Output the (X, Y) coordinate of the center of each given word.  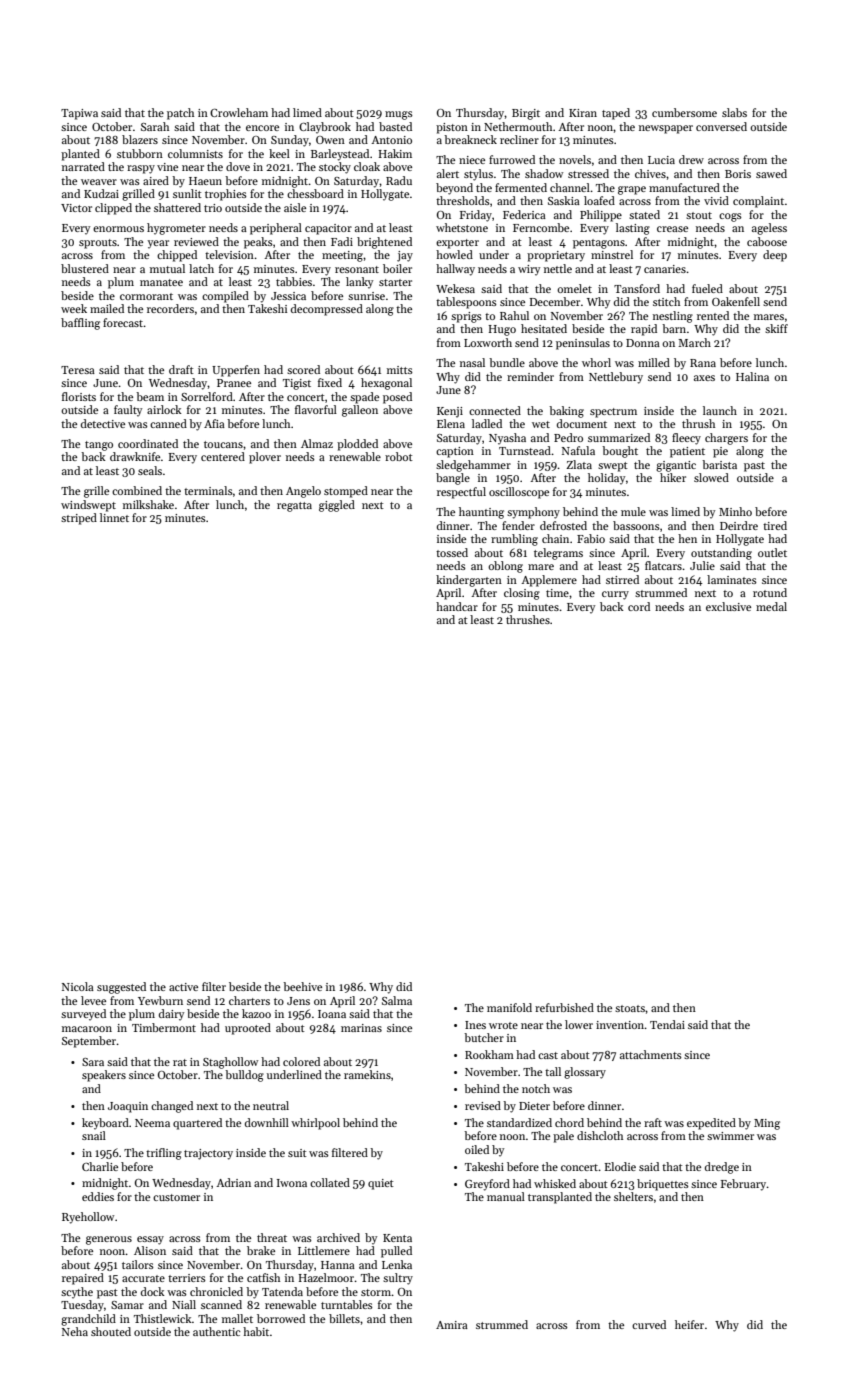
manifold (509, 1007)
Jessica (288, 296)
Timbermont (164, 1027)
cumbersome (684, 112)
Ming (767, 1124)
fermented (521, 187)
